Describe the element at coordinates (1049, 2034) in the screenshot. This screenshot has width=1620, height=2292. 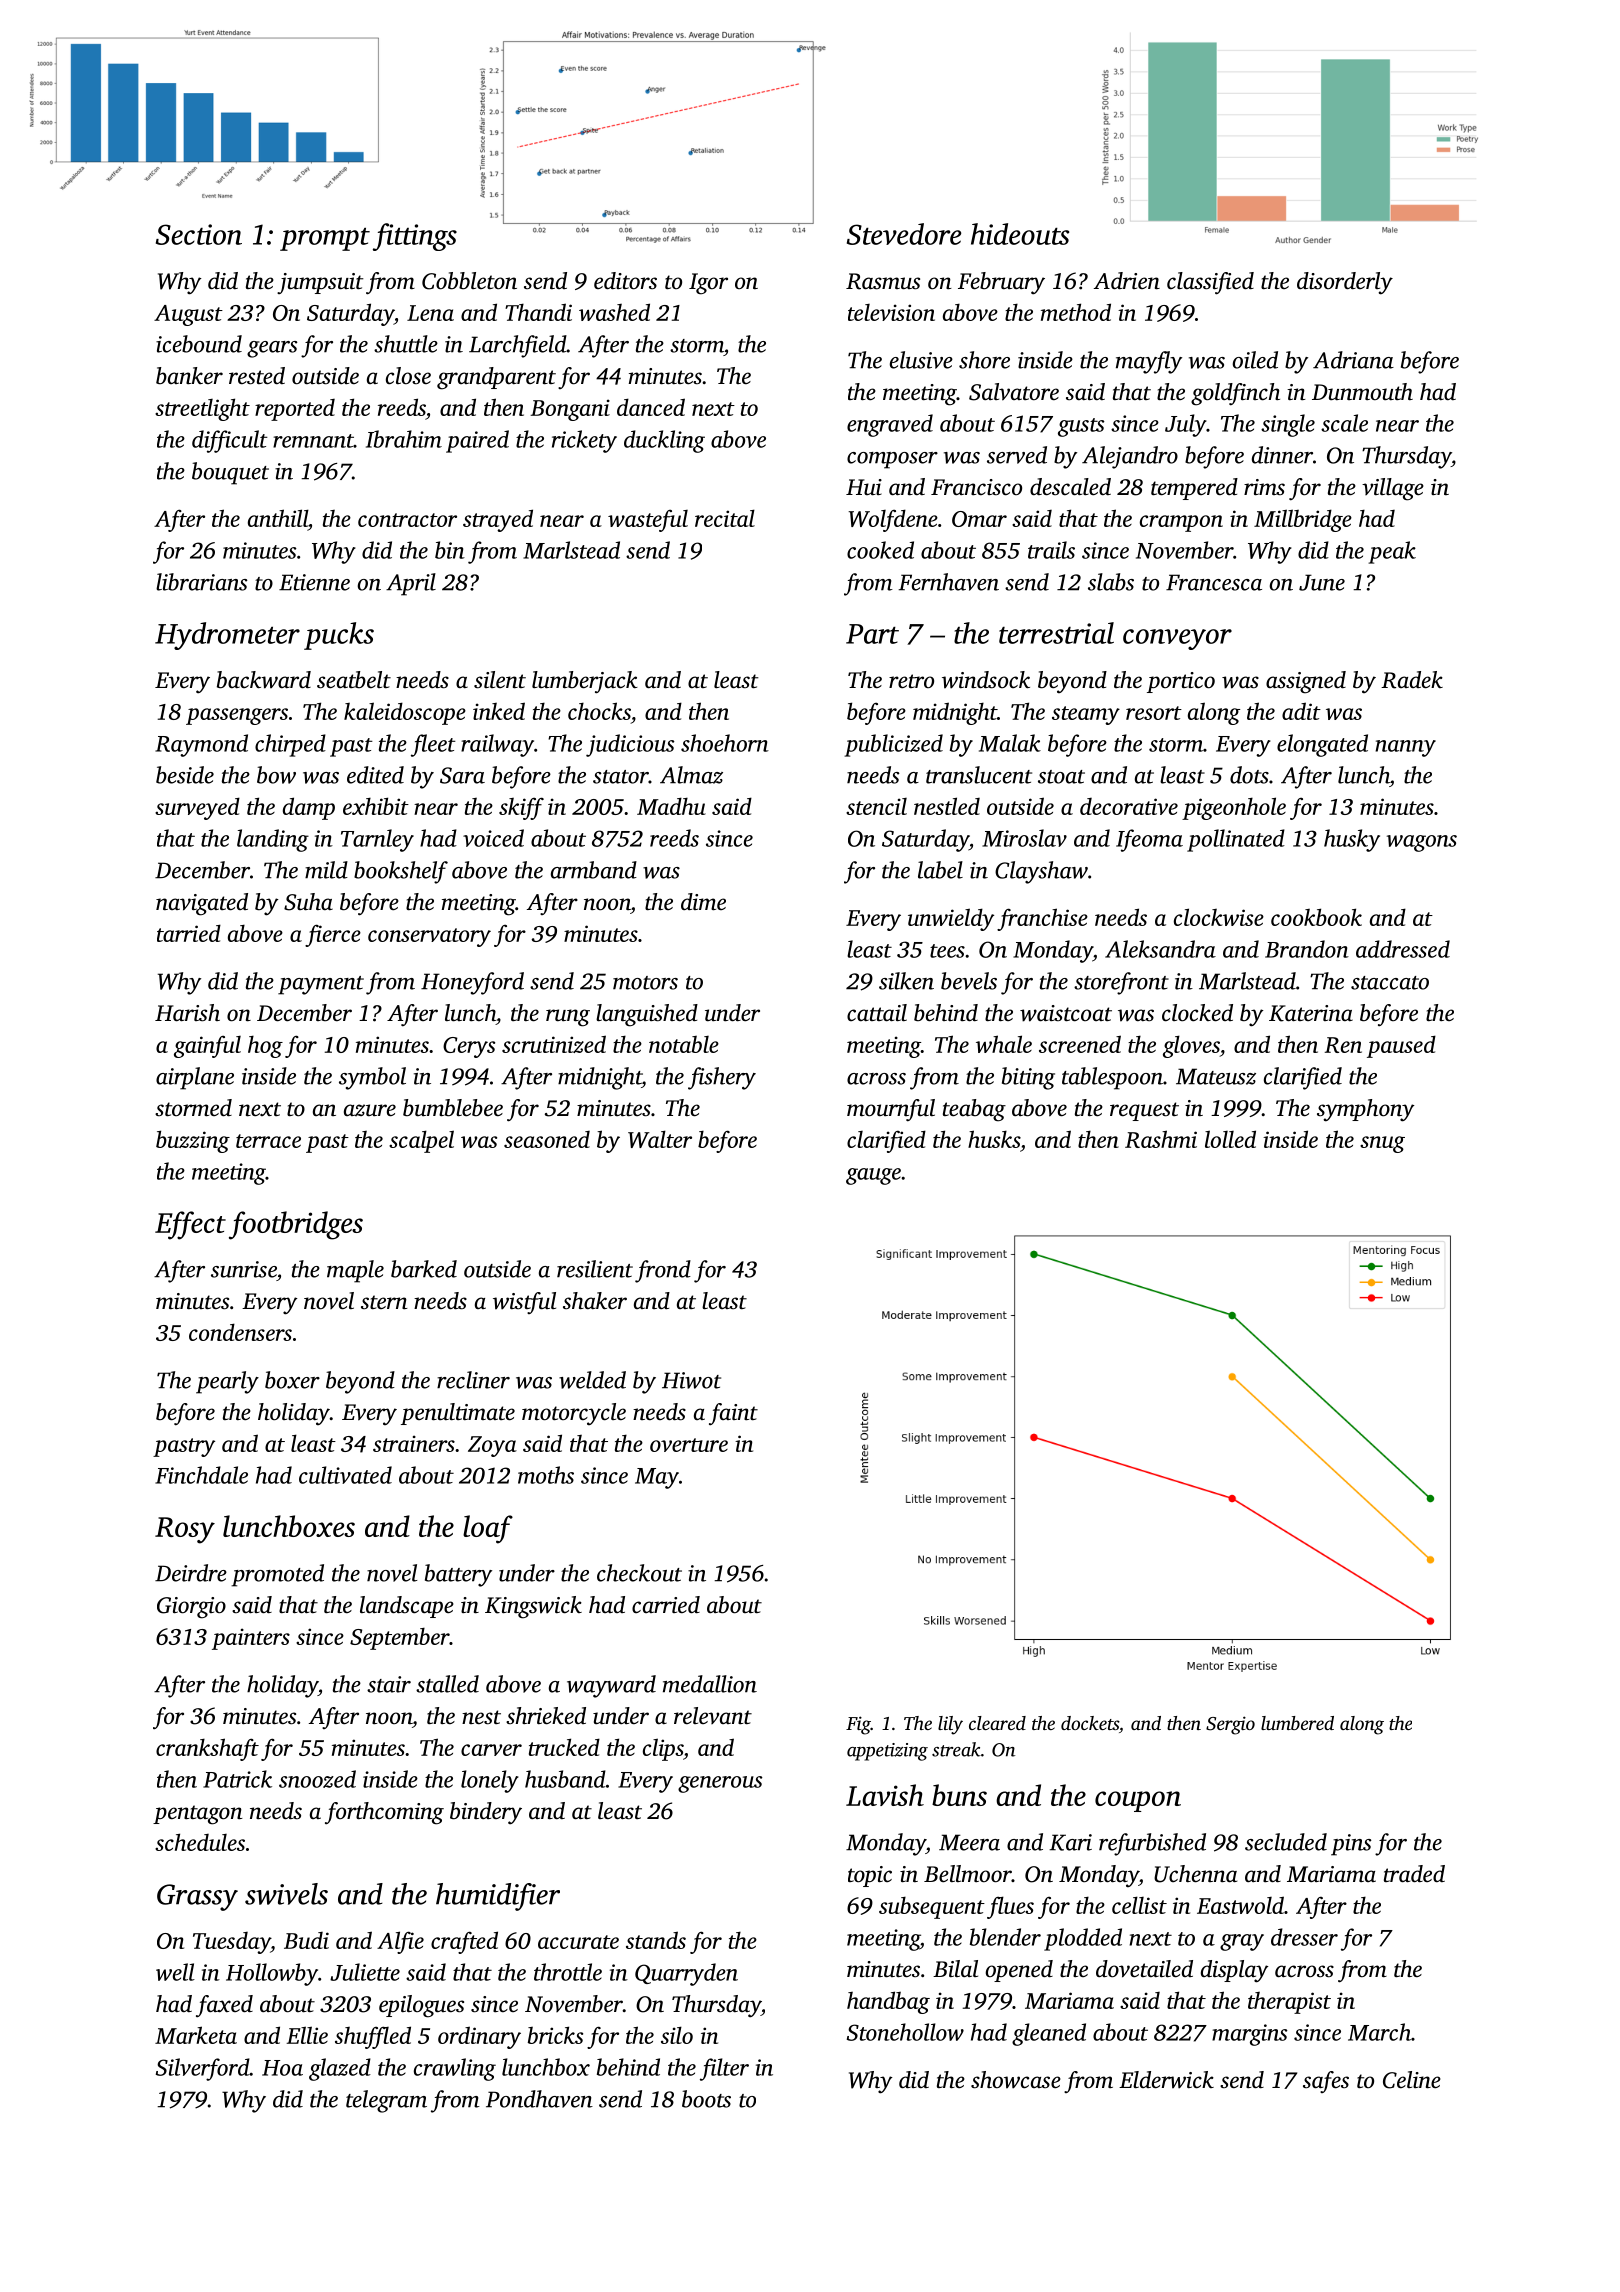
I see `gleaned` at that location.
